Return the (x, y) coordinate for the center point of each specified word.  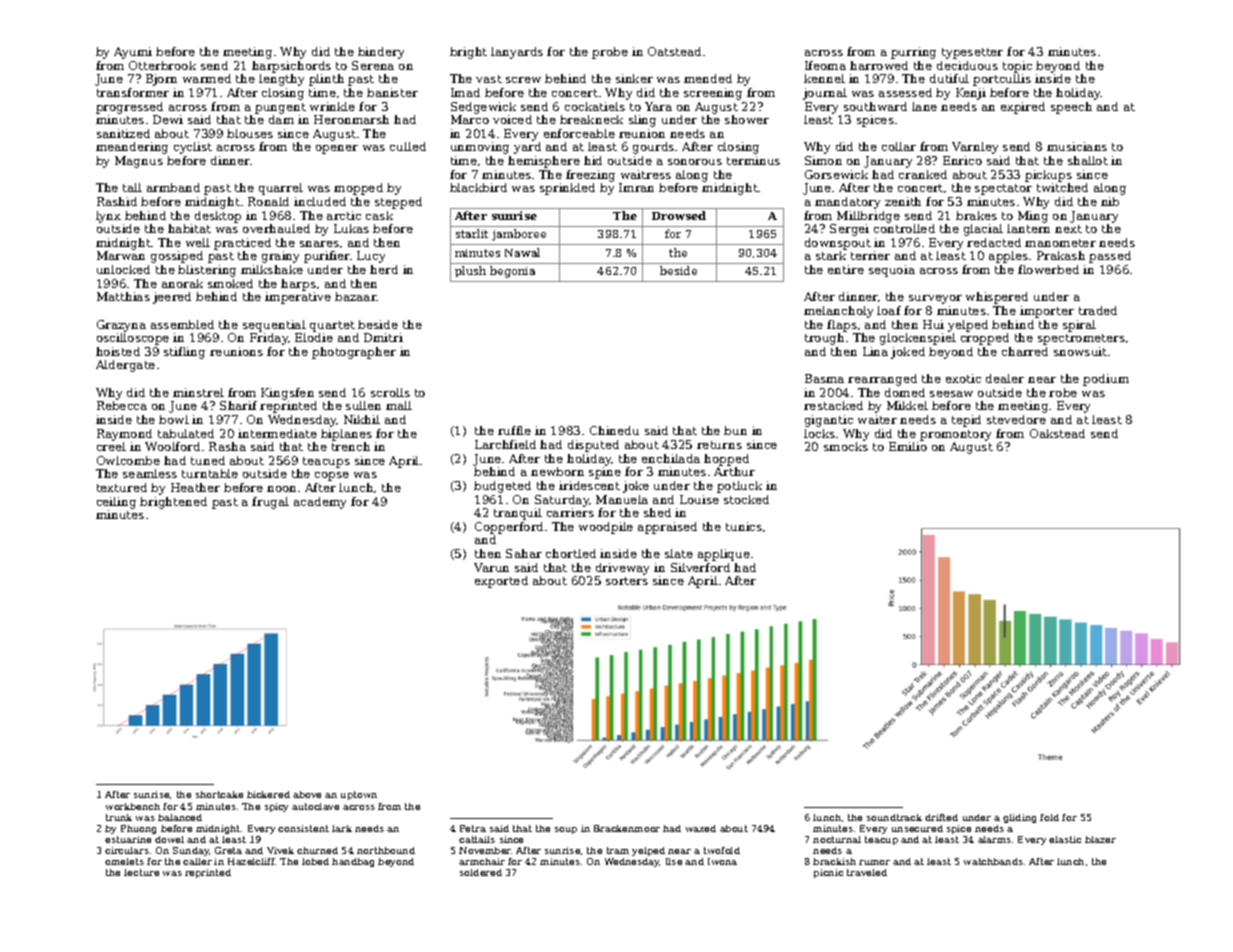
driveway (622, 569)
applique (724, 555)
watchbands (993, 861)
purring (913, 53)
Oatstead (674, 51)
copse (332, 476)
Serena (373, 65)
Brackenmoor (627, 828)
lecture (141, 872)
